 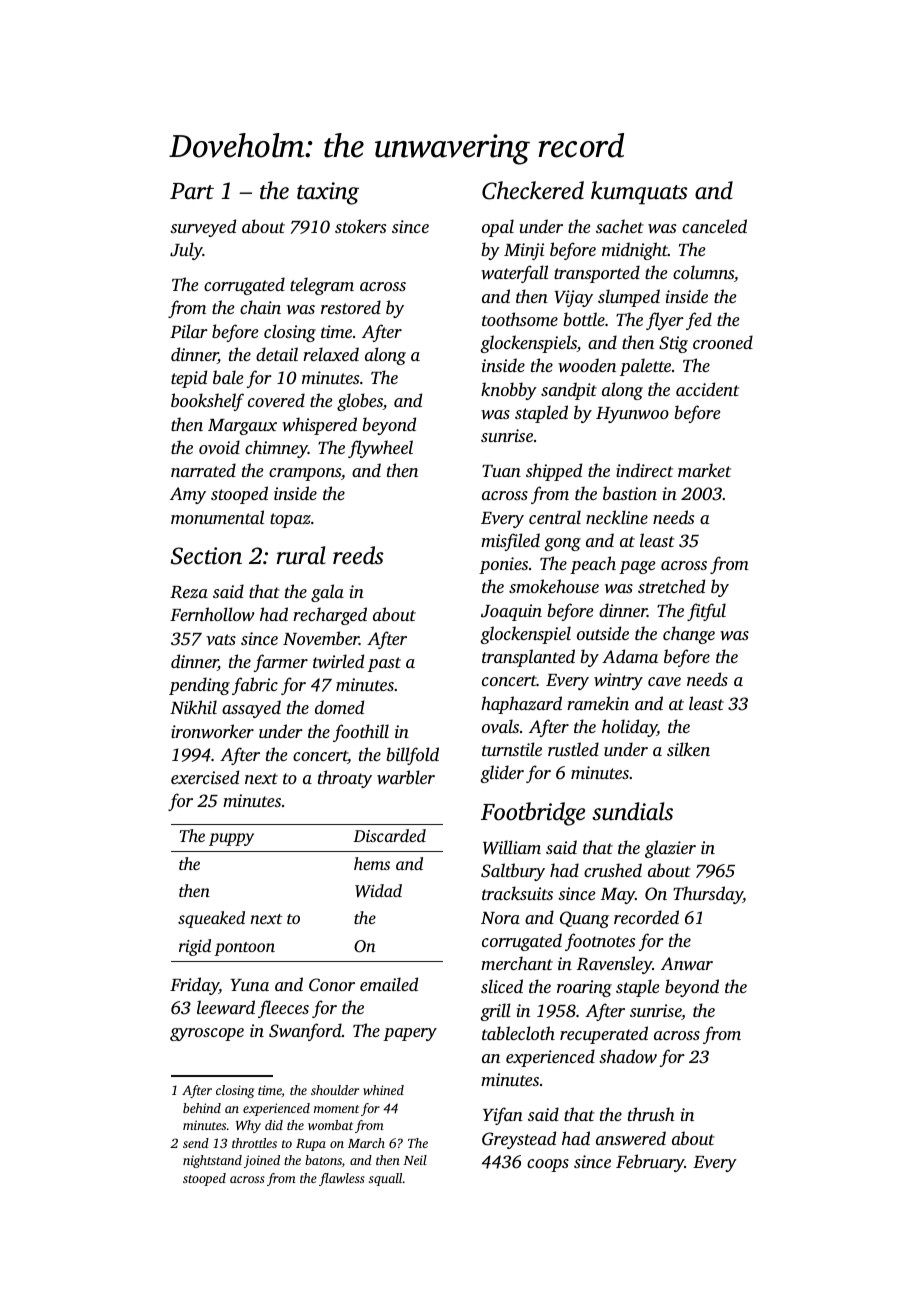 I want to click on Conor, so click(x=332, y=985).
